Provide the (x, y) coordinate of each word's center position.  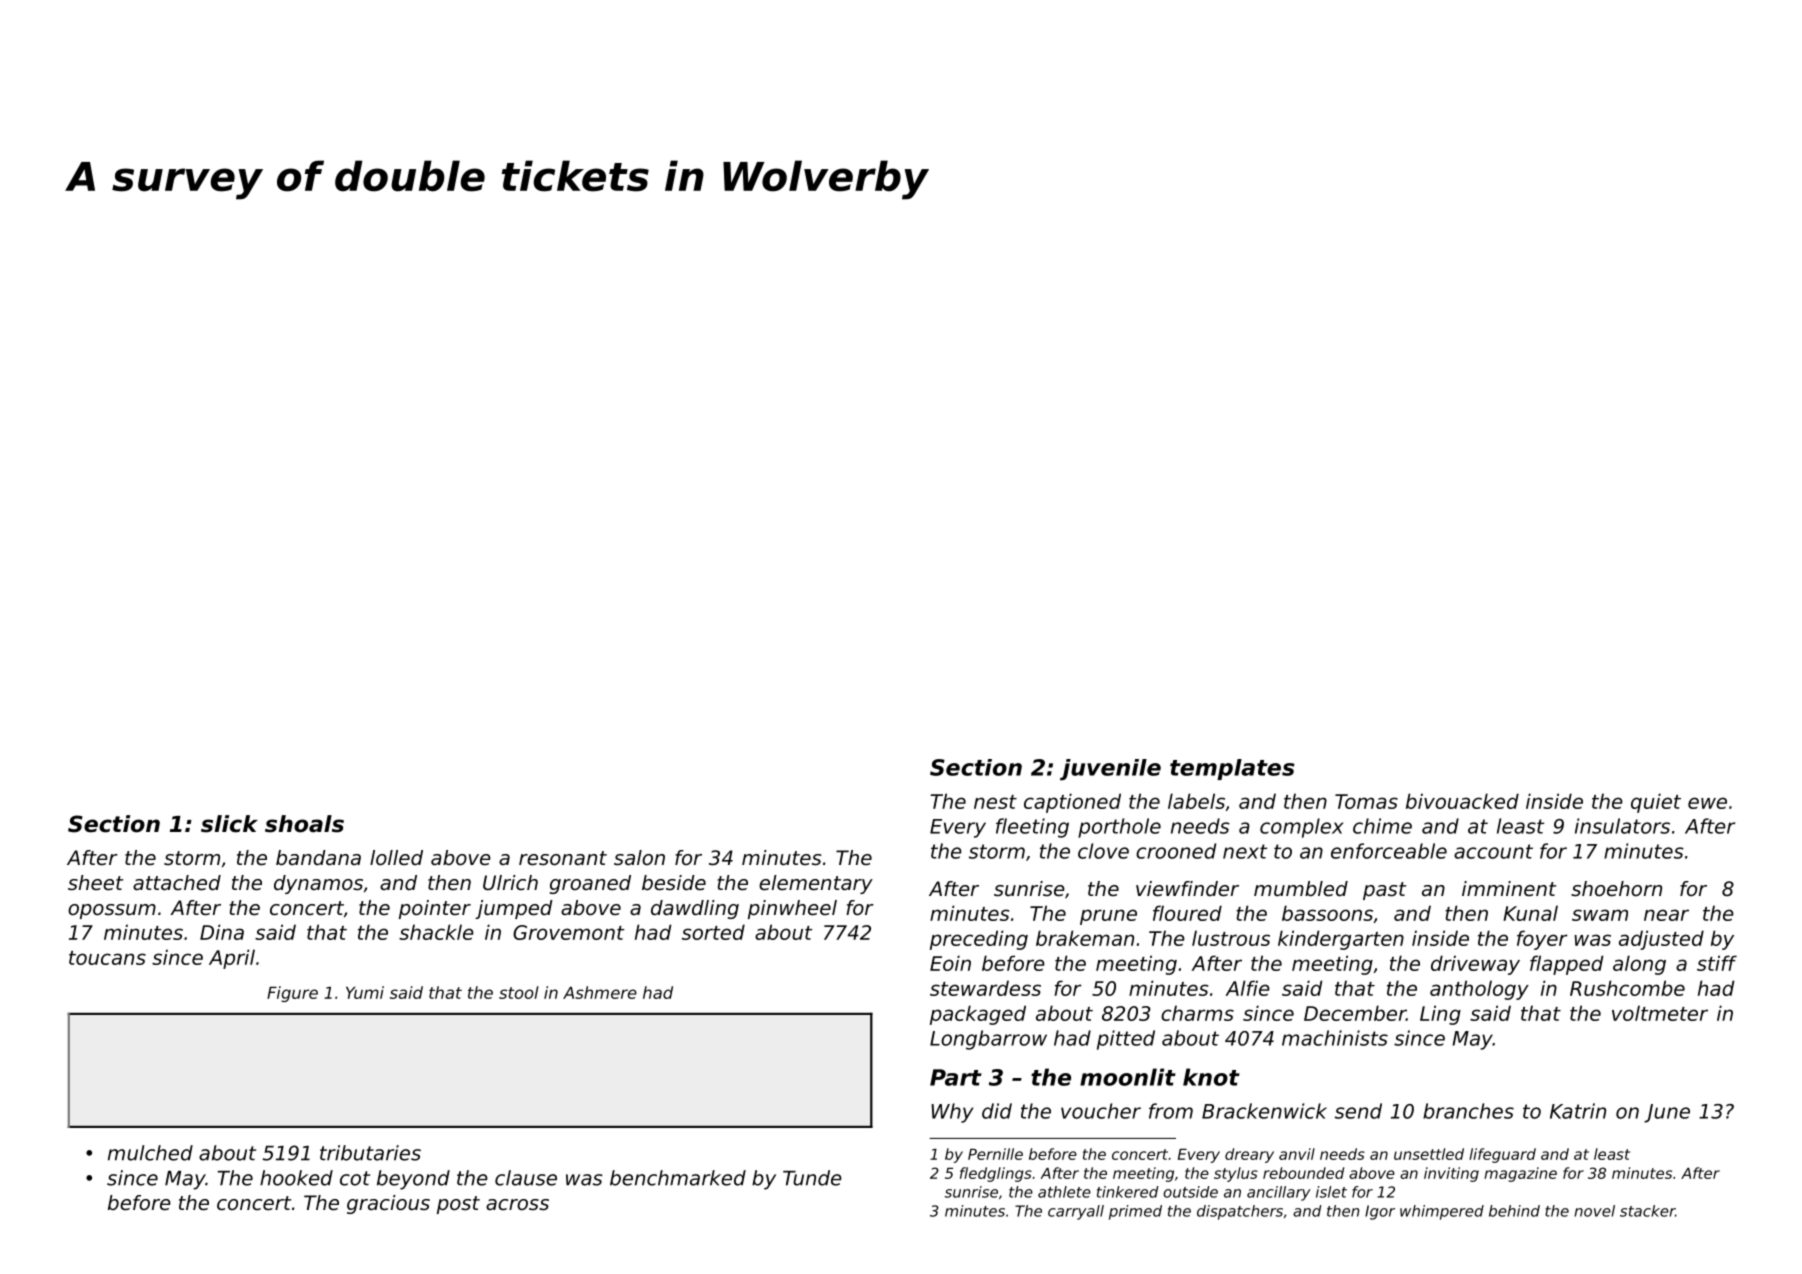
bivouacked (1462, 801)
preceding (979, 940)
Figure (292, 994)
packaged (978, 1015)
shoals (304, 824)
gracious (388, 1204)
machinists (1335, 1038)
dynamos (318, 884)
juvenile (1110, 770)
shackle (436, 932)
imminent (1509, 889)
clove (1103, 851)
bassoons (1327, 913)
